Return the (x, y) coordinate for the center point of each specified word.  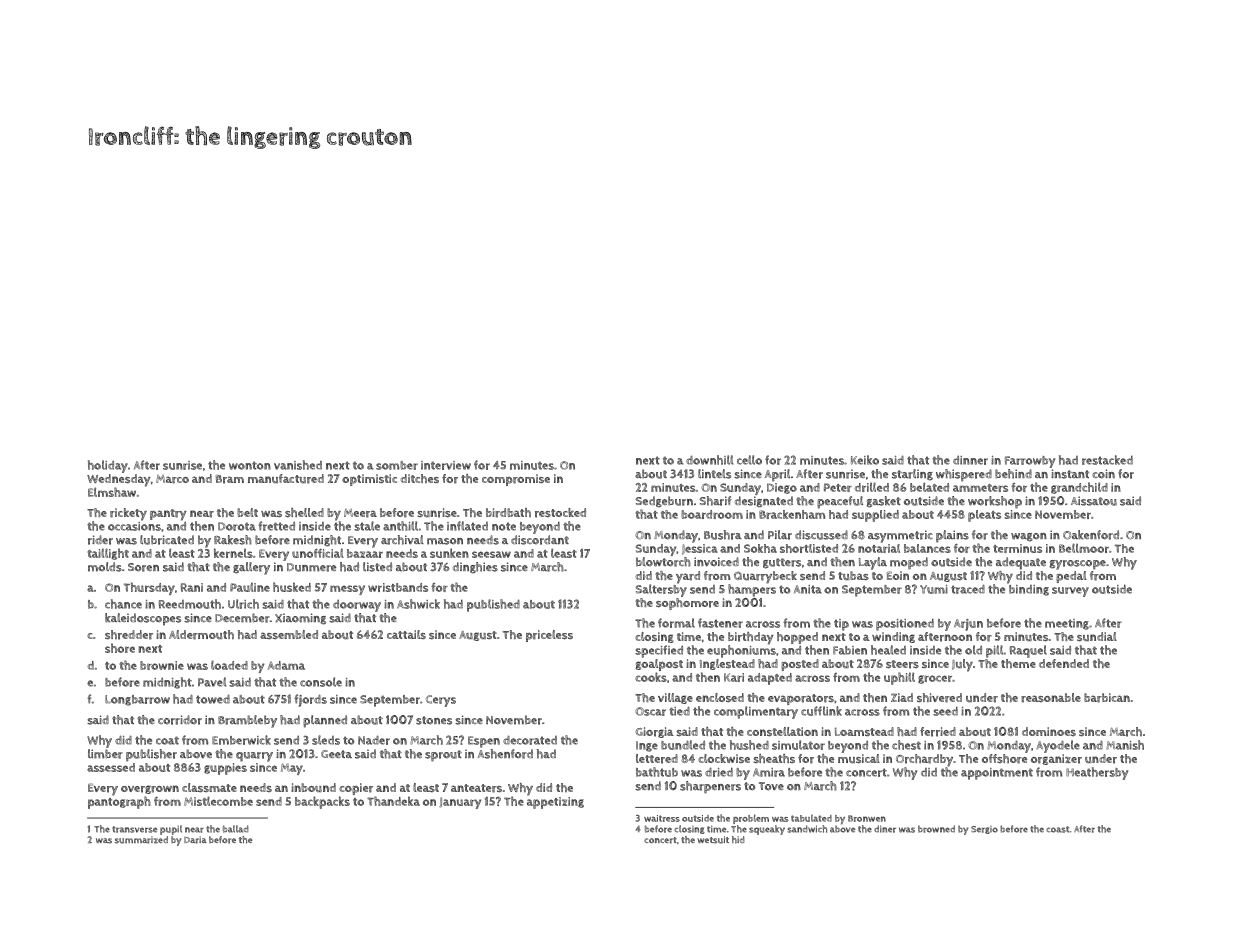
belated (929, 487)
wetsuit (713, 840)
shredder (129, 635)
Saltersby (661, 590)
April (777, 475)
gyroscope (1077, 565)
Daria (195, 840)
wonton (250, 465)
